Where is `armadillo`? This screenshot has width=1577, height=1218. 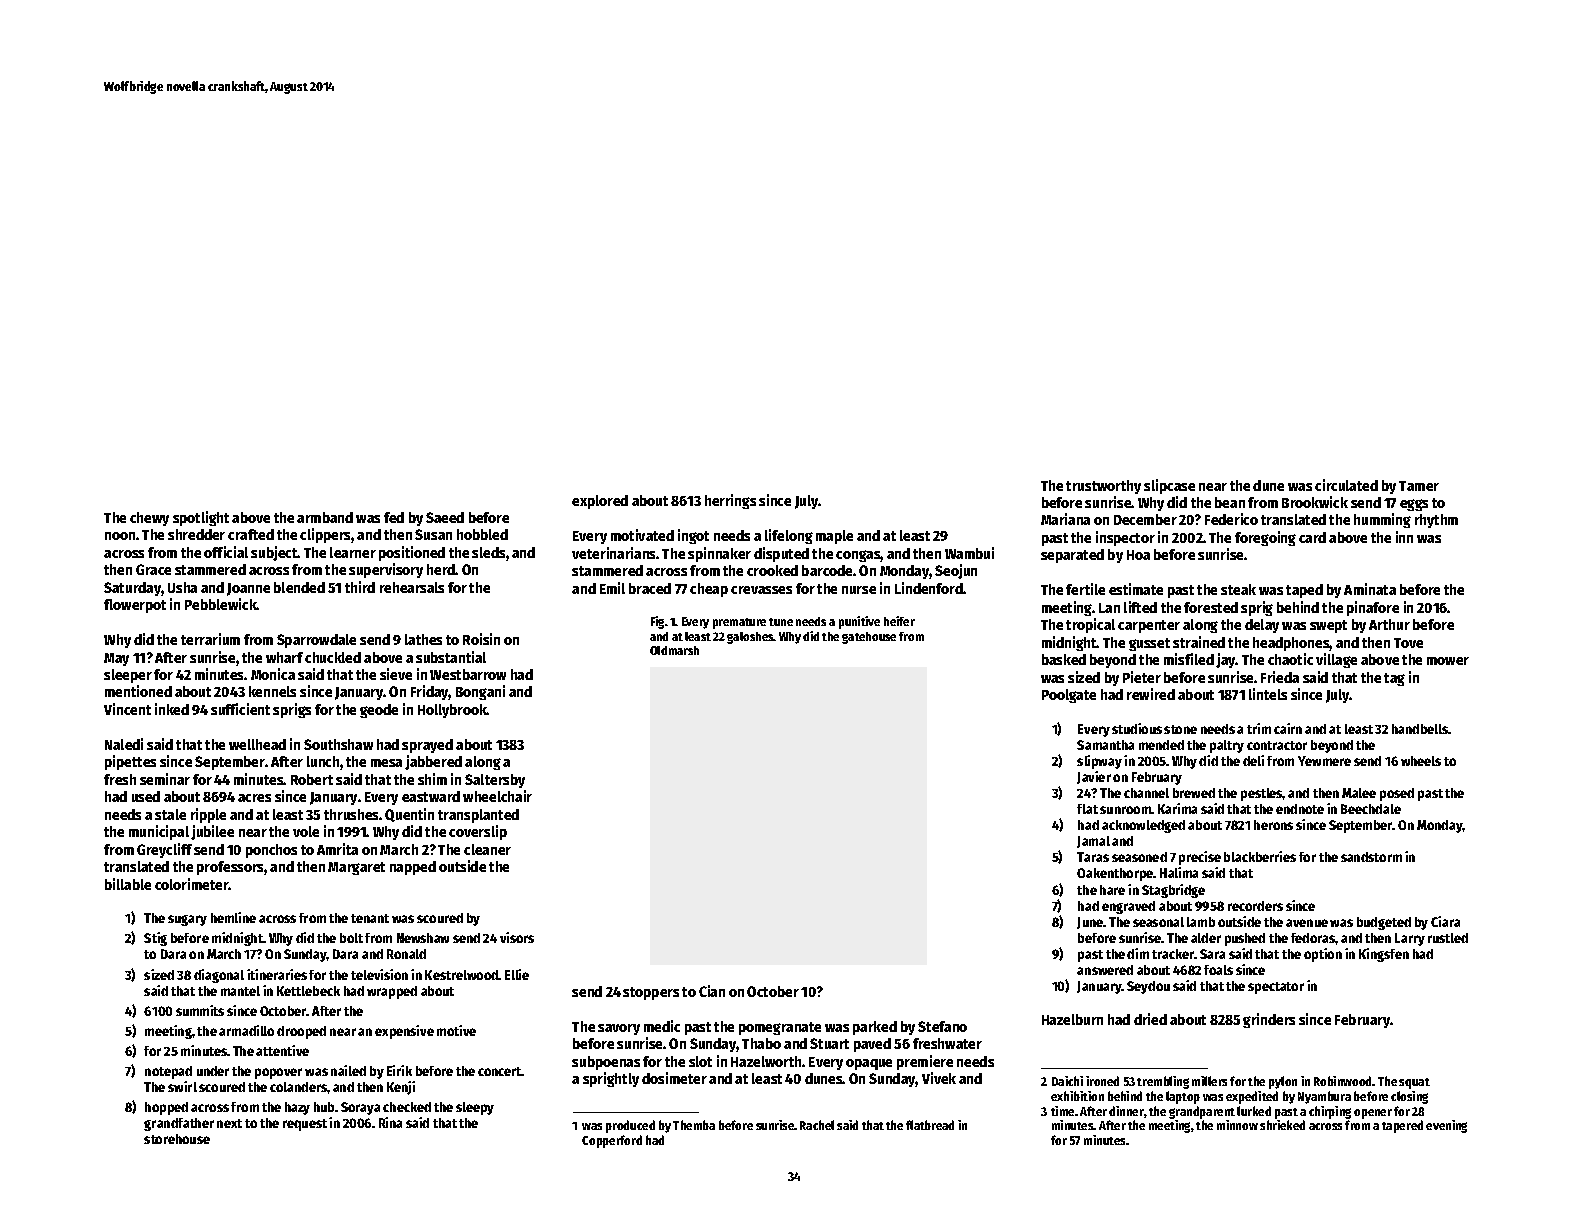 armadillo is located at coordinates (246, 1030).
